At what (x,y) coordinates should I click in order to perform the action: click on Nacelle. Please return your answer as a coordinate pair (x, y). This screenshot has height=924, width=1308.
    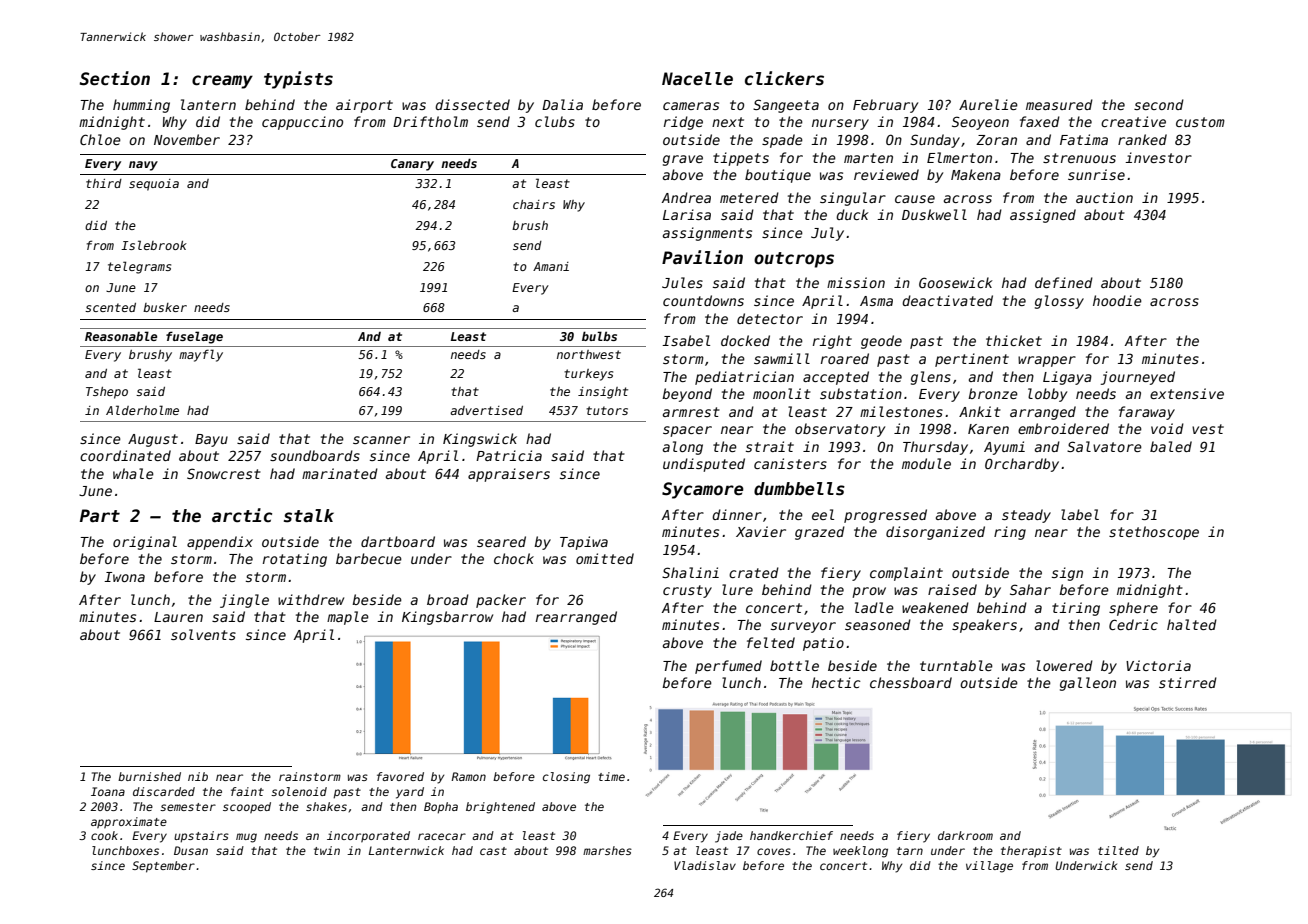
    Looking at the image, I should click on (697, 79).
